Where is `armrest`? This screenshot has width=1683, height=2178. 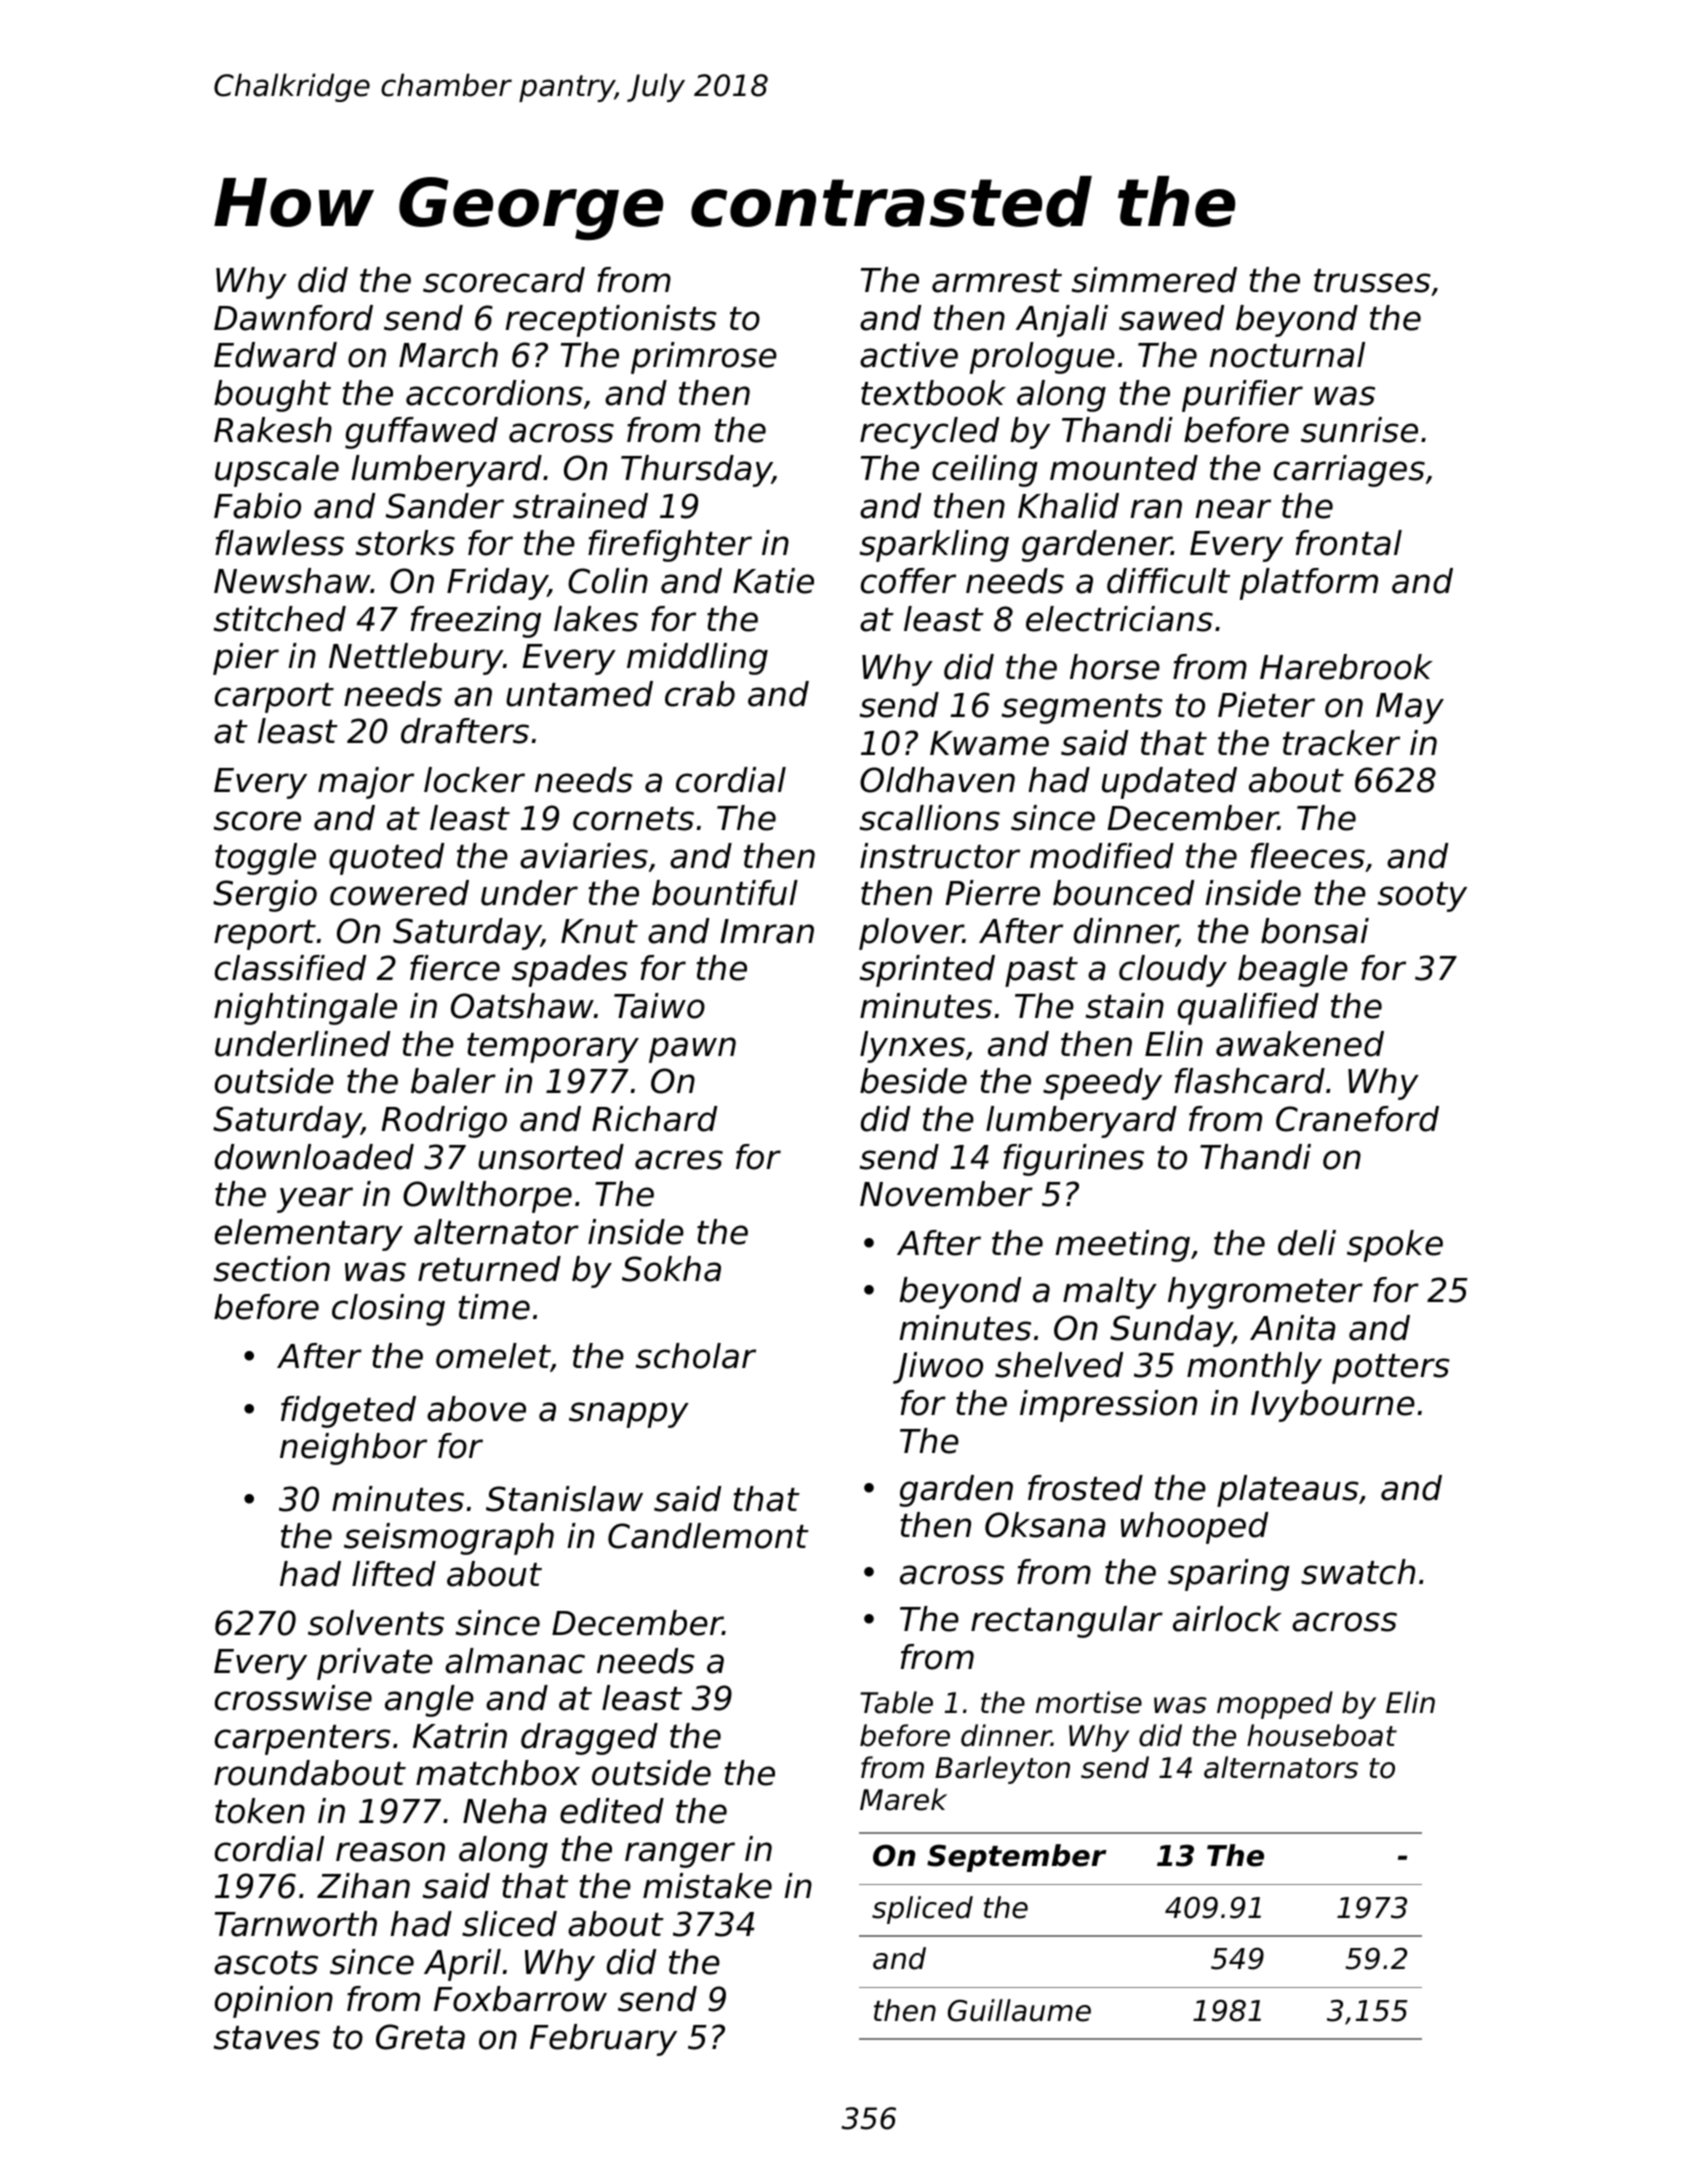
armrest is located at coordinates (997, 281).
